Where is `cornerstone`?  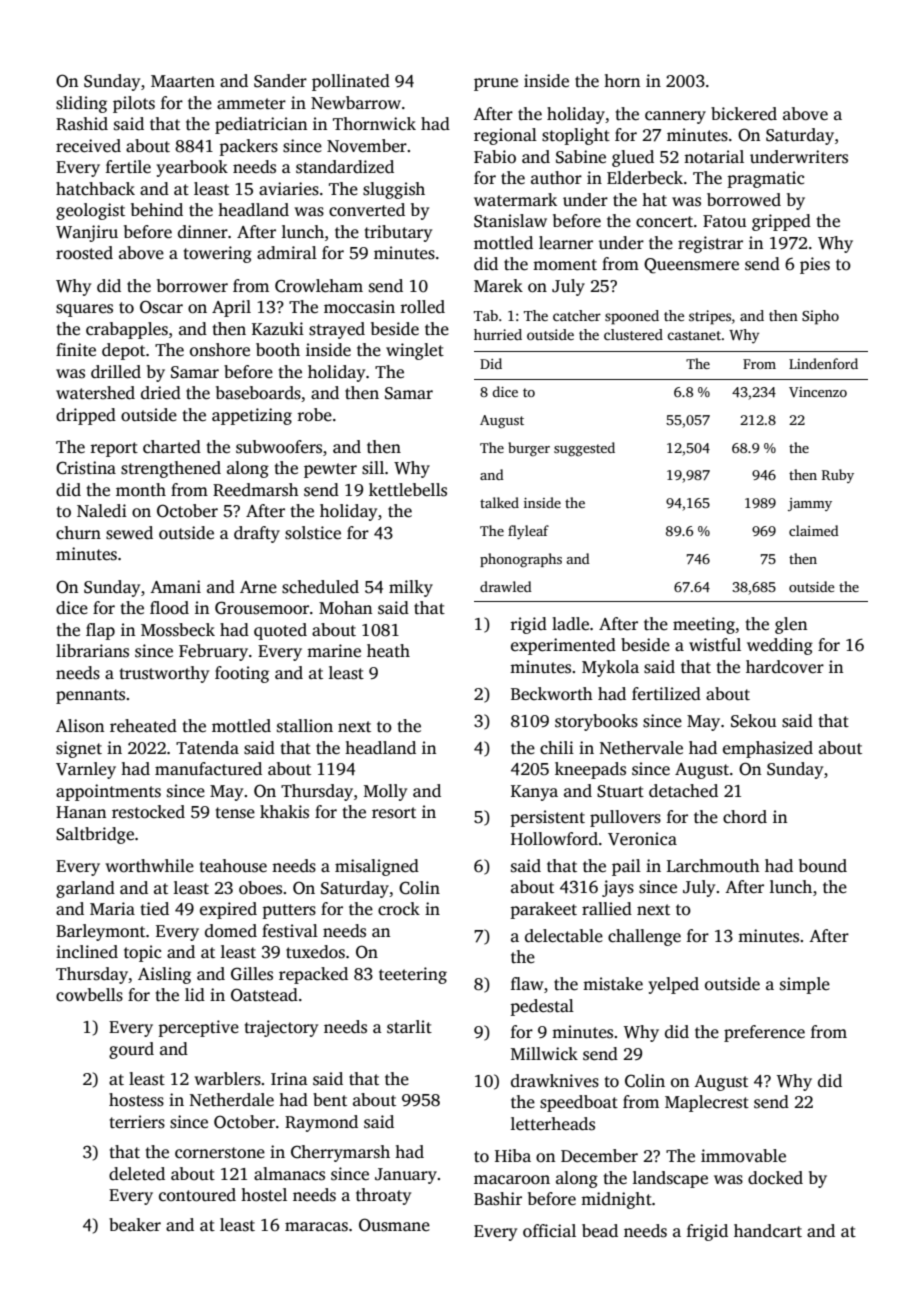 cornerstone is located at coordinates (220, 1153).
